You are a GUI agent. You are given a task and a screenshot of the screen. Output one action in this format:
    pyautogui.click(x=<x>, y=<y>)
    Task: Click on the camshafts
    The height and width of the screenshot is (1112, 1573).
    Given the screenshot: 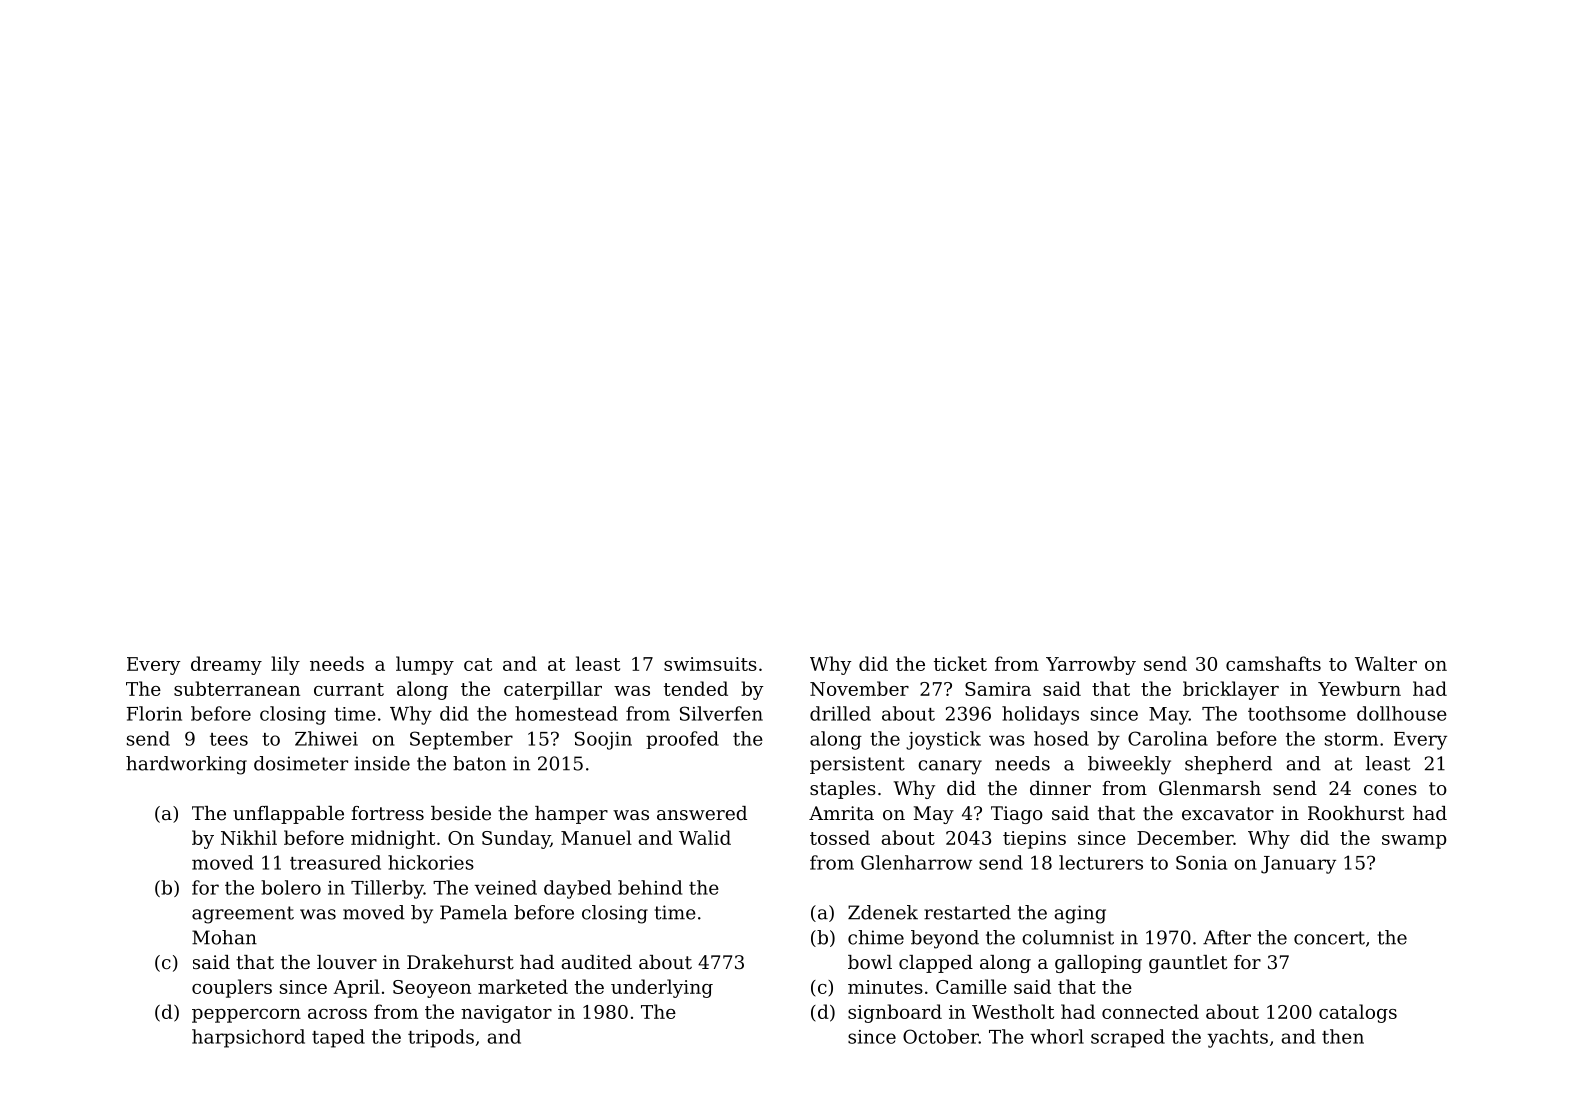 What is the action you would take?
    pyautogui.click(x=1273, y=663)
